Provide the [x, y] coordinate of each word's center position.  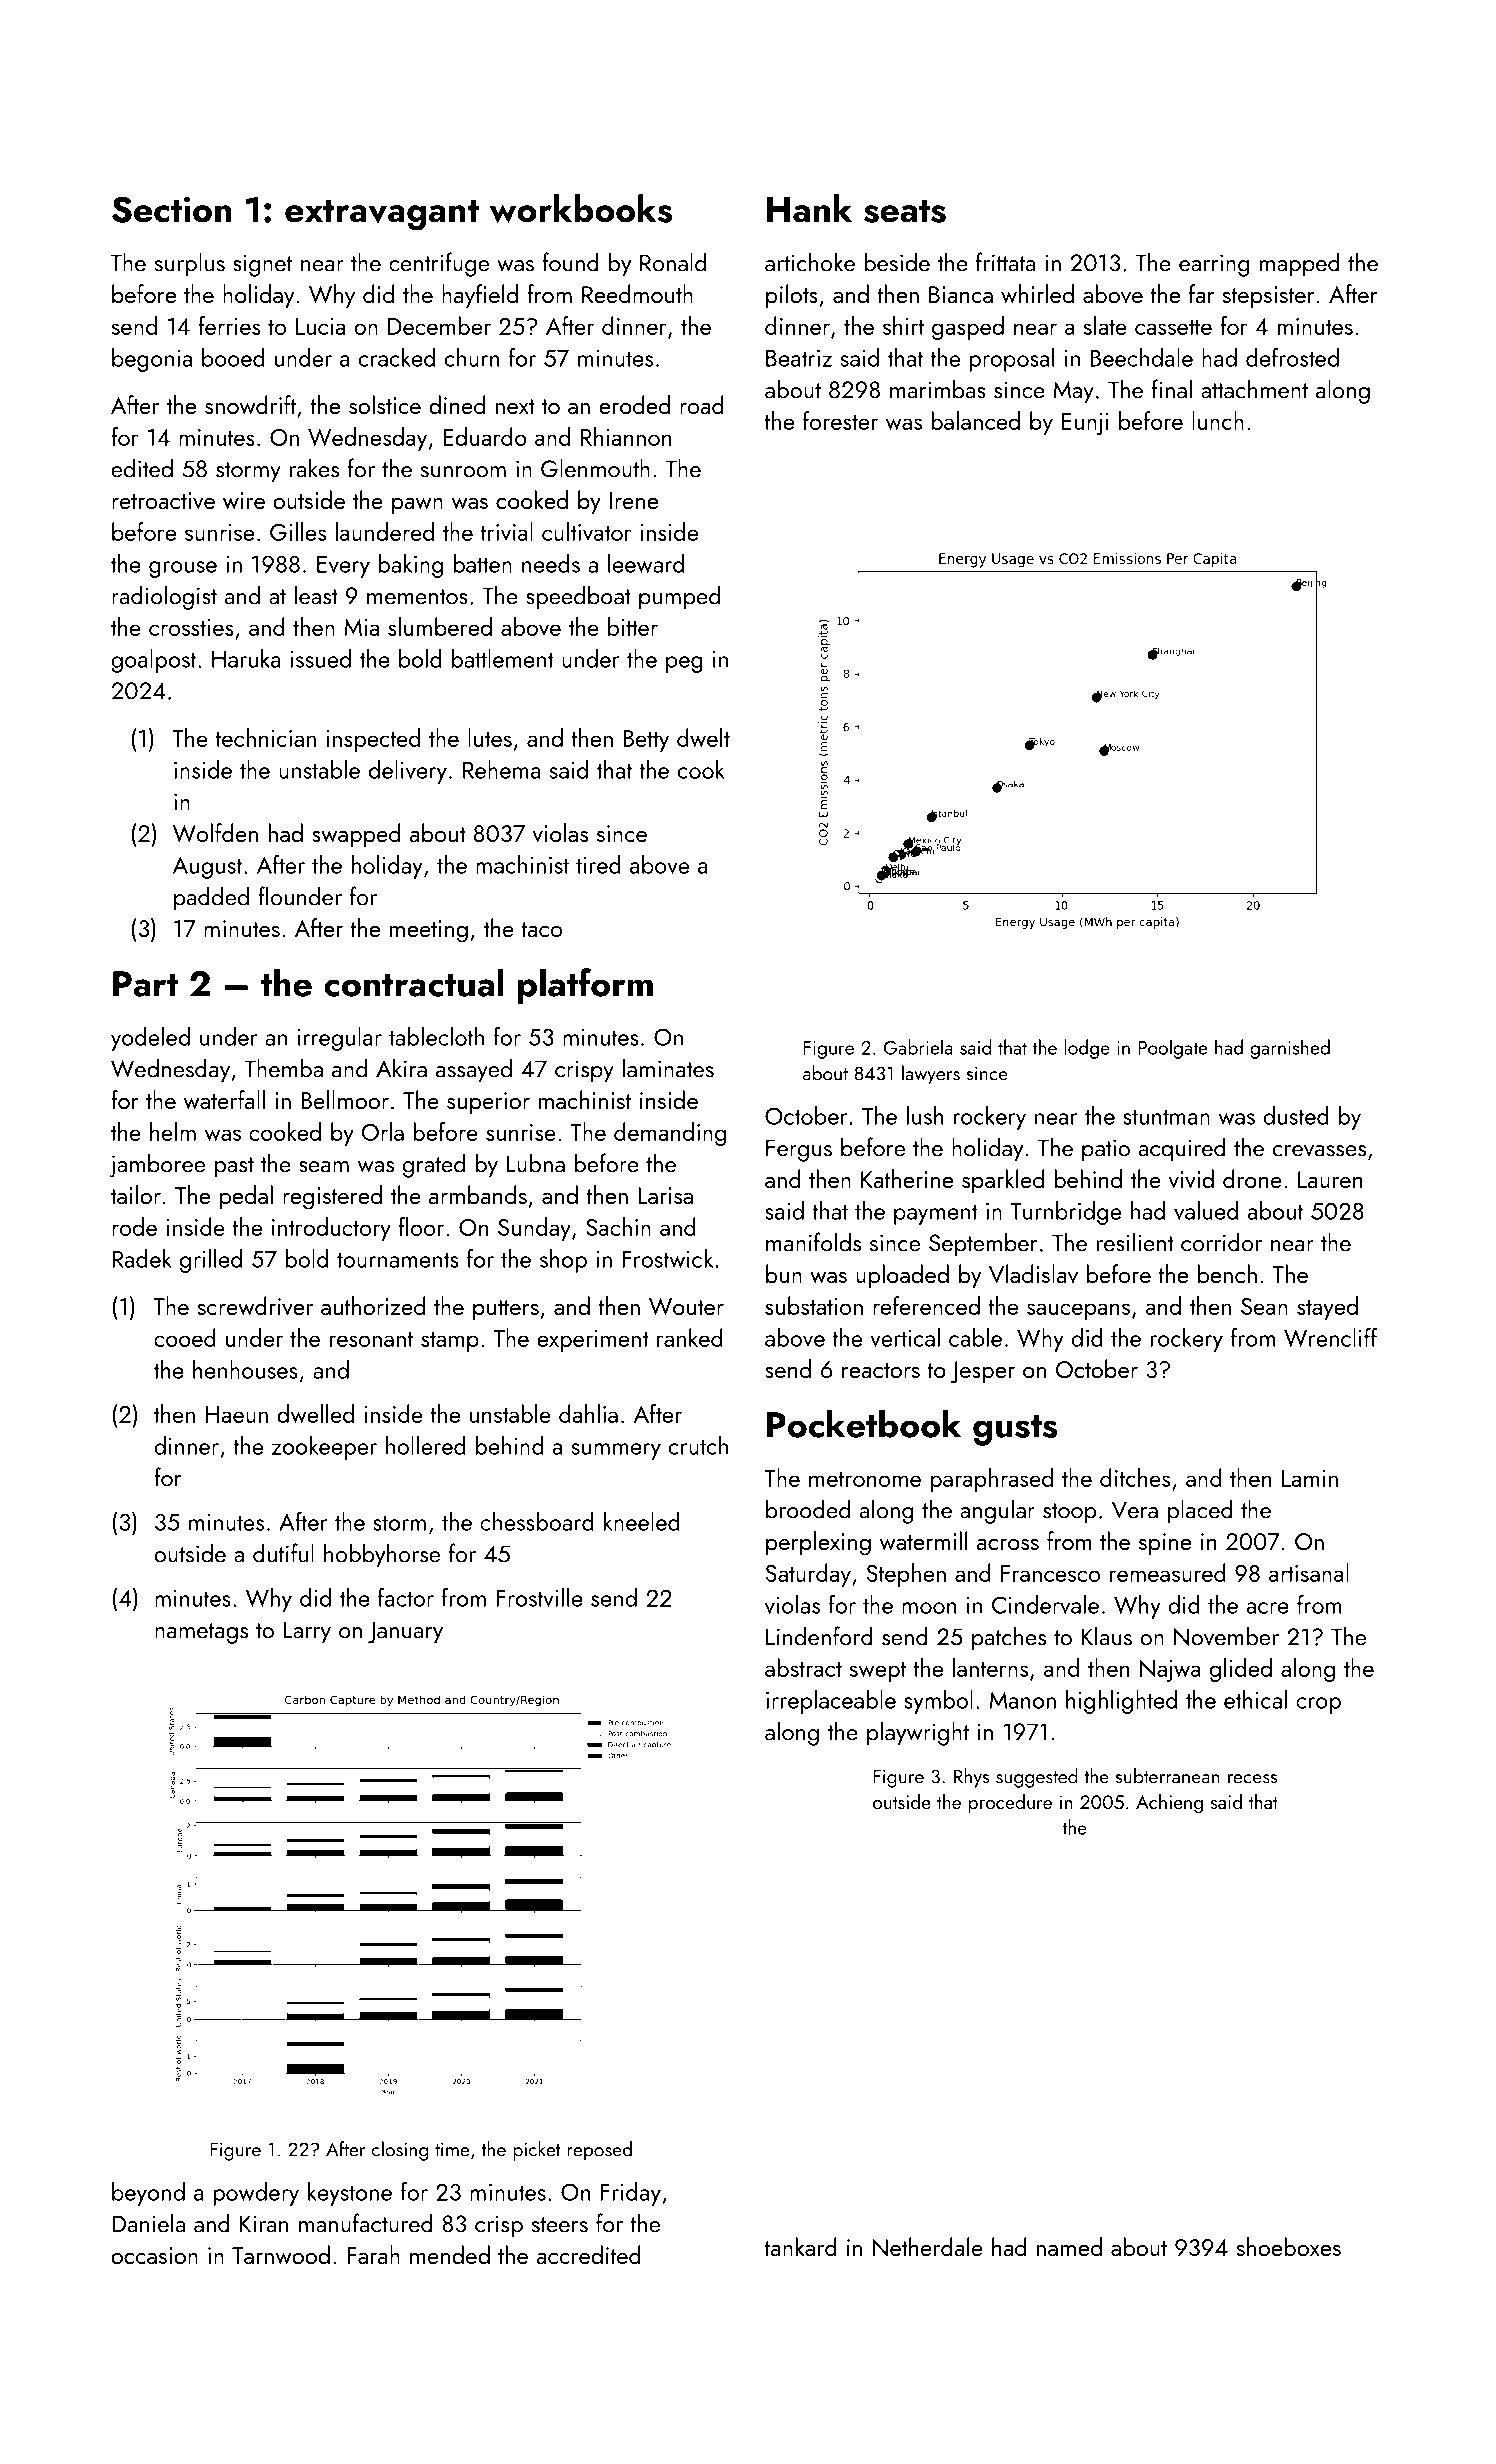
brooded [808, 1509]
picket [536, 2151]
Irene [634, 500]
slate [1105, 325]
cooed [185, 1337]
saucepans [1078, 1311]
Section [172, 209]
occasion [154, 2255]
